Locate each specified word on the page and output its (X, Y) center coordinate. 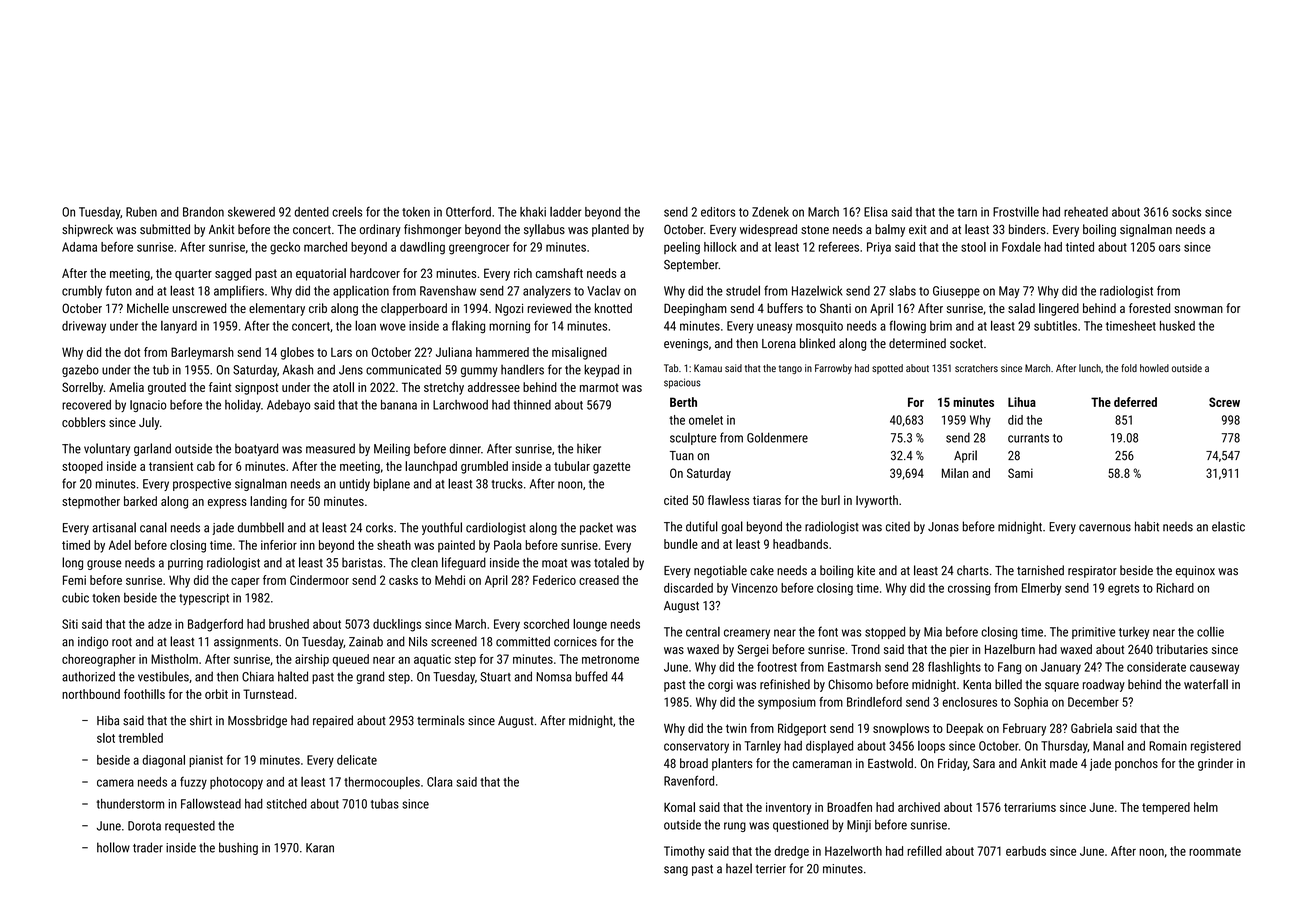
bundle (681, 544)
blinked (817, 343)
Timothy (684, 852)
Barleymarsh (202, 353)
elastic (1228, 526)
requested (190, 827)
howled (1154, 368)
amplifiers (239, 291)
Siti (70, 624)
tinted (1080, 247)
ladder (565, 212)
